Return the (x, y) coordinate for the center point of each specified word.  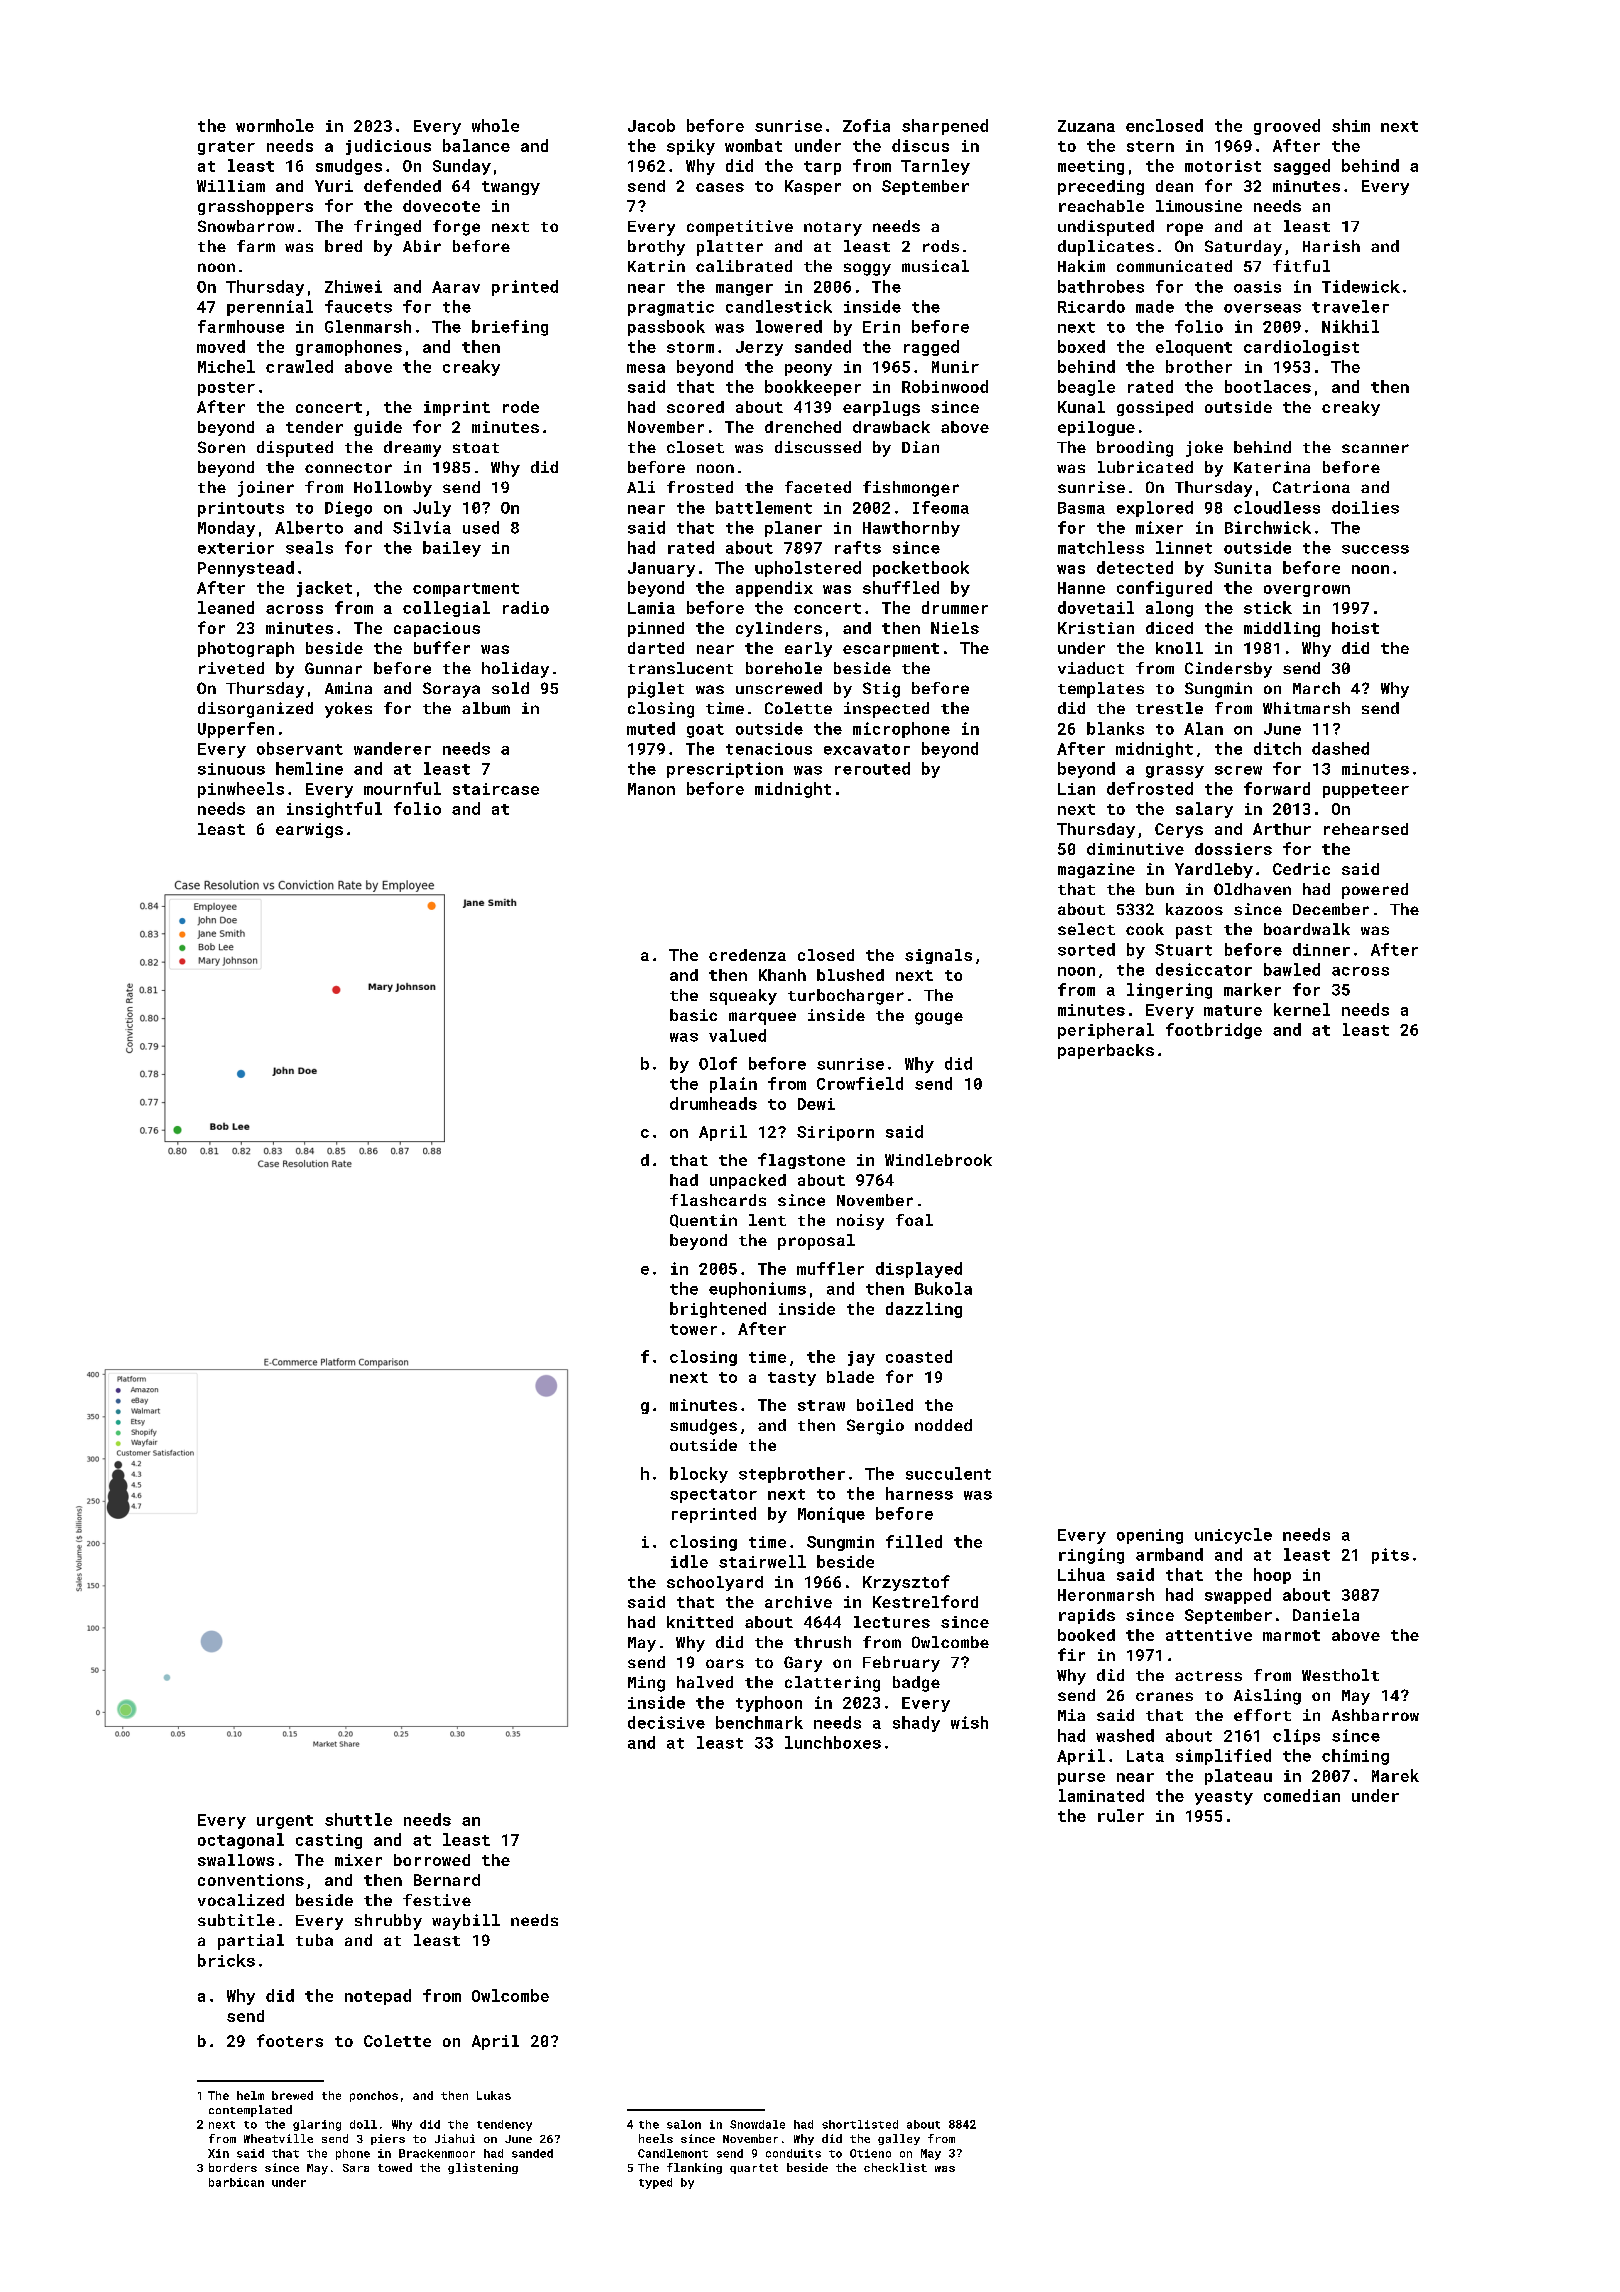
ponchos (374, 2096)
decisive (666, 1722)
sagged (1302, 167)
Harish (1331, 246)
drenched (803, 427)
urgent (285, 1822)
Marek (1395, 1775)
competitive (740, 228)
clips (1296, 1737)
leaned (226, 607)
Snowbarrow (246, 226)
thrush (822, 1642)
